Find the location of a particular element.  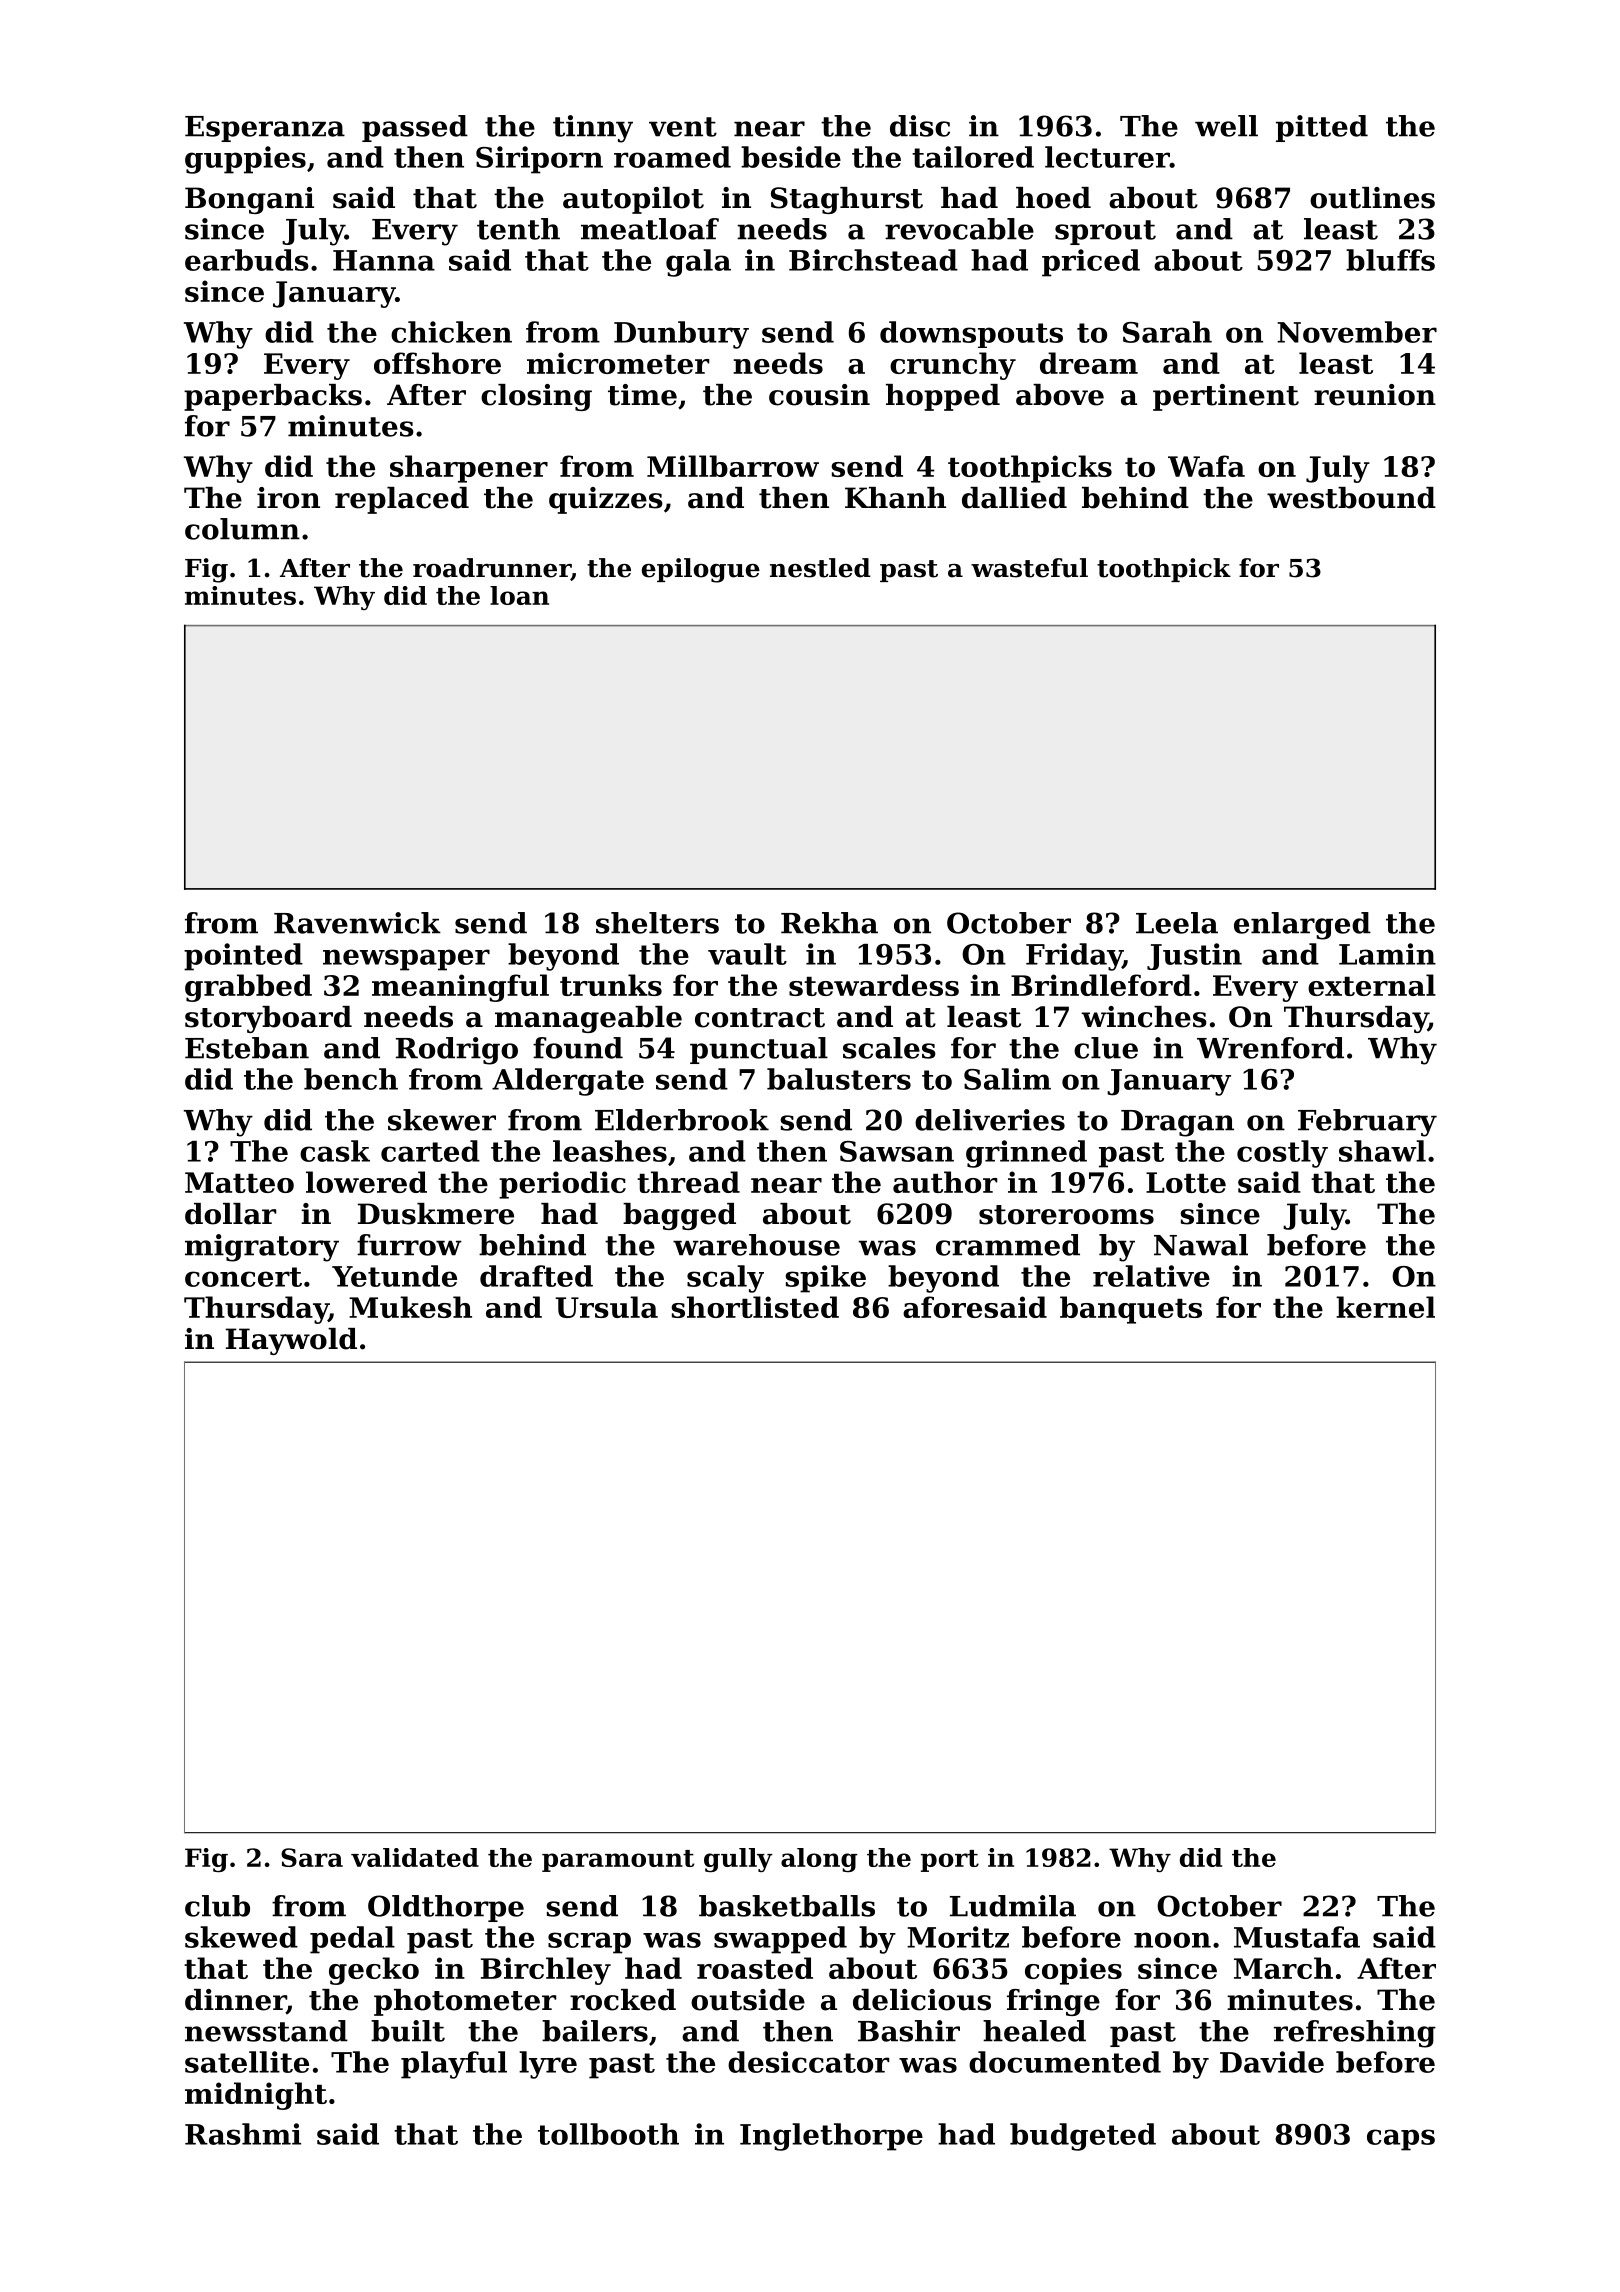

playful is located at coordinates (454, 2065).
